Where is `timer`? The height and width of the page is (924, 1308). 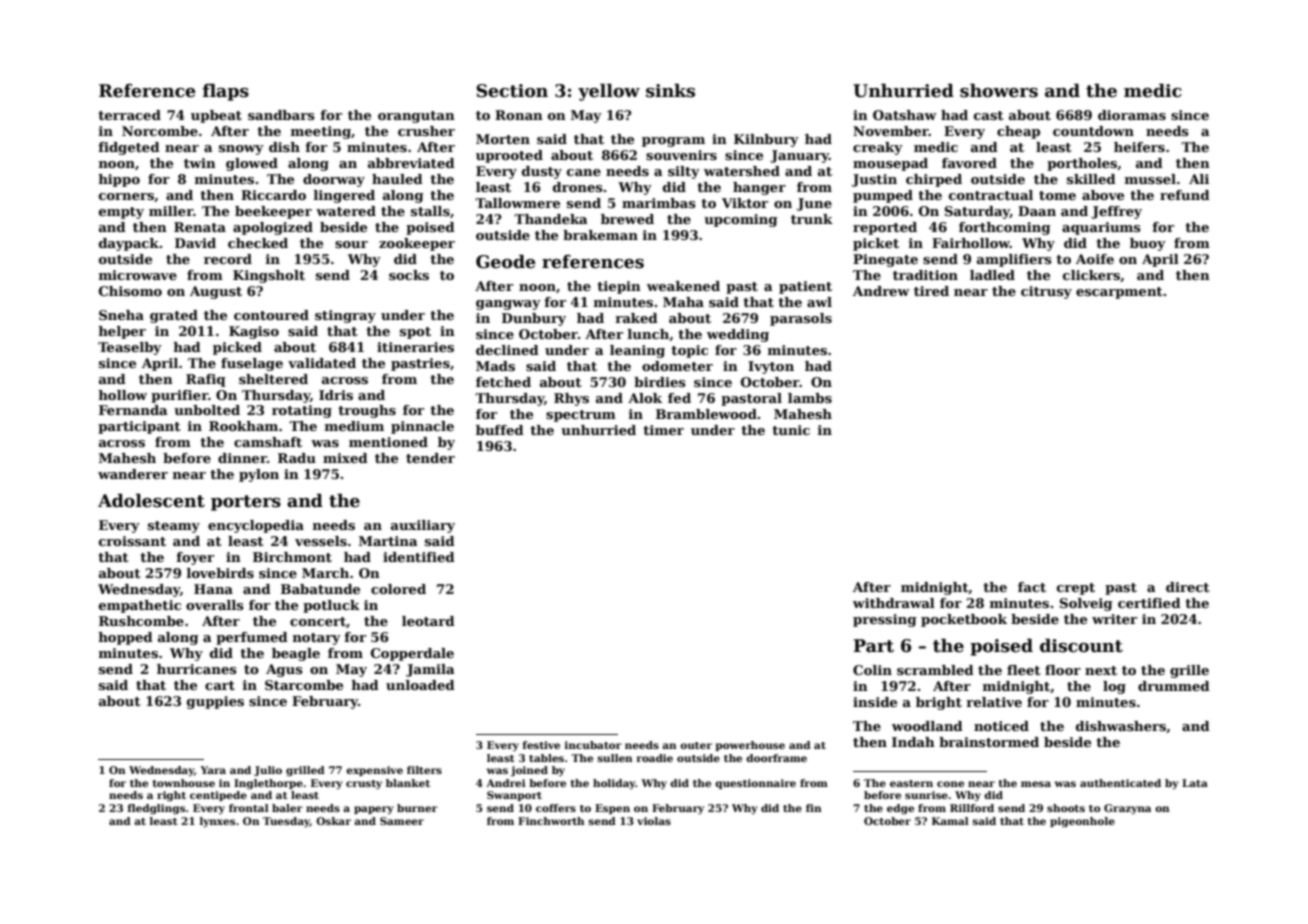
timer is located at coordinates (663, 430).
